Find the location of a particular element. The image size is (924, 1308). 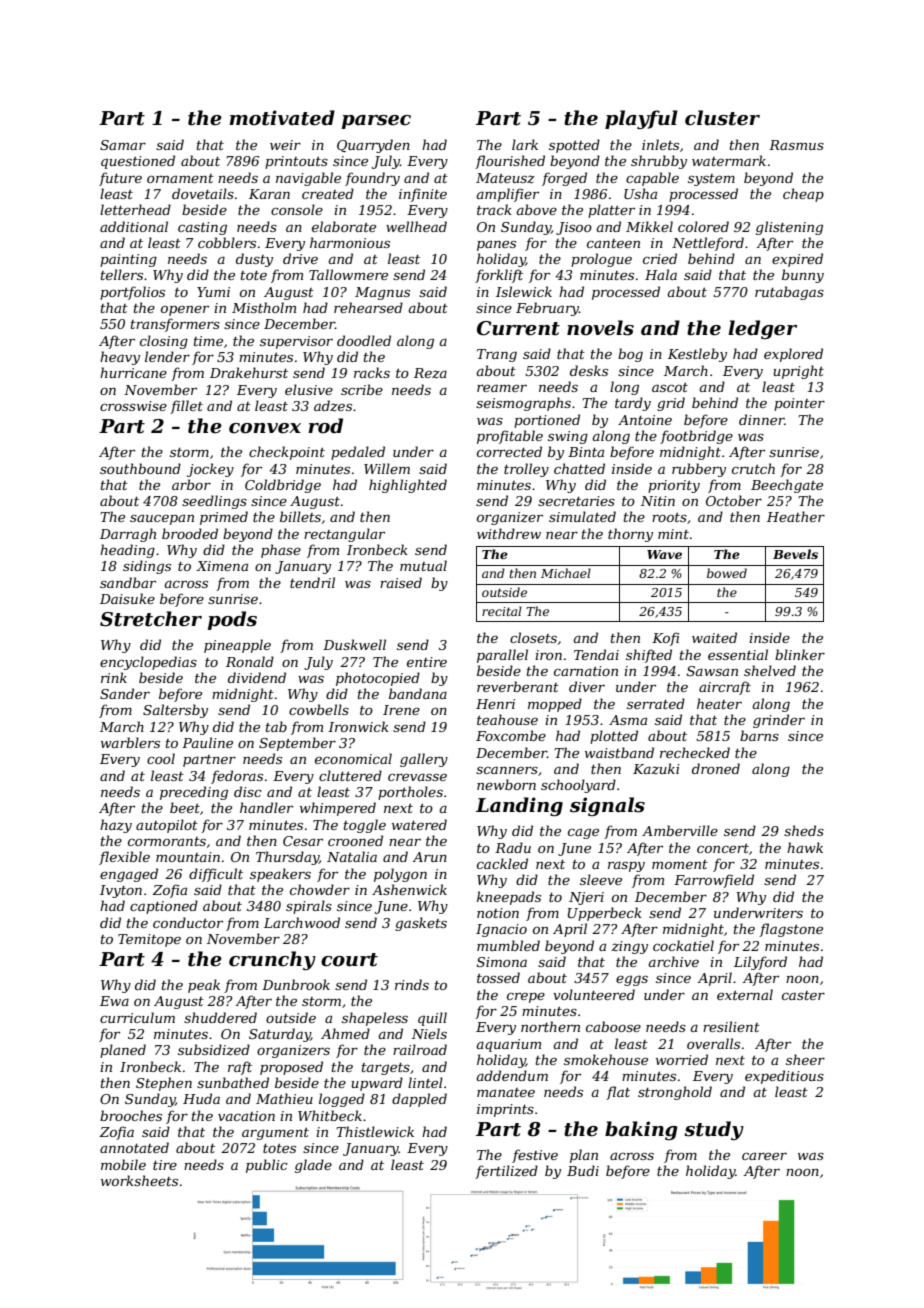

festive is located at coordinates (535, 1156).
